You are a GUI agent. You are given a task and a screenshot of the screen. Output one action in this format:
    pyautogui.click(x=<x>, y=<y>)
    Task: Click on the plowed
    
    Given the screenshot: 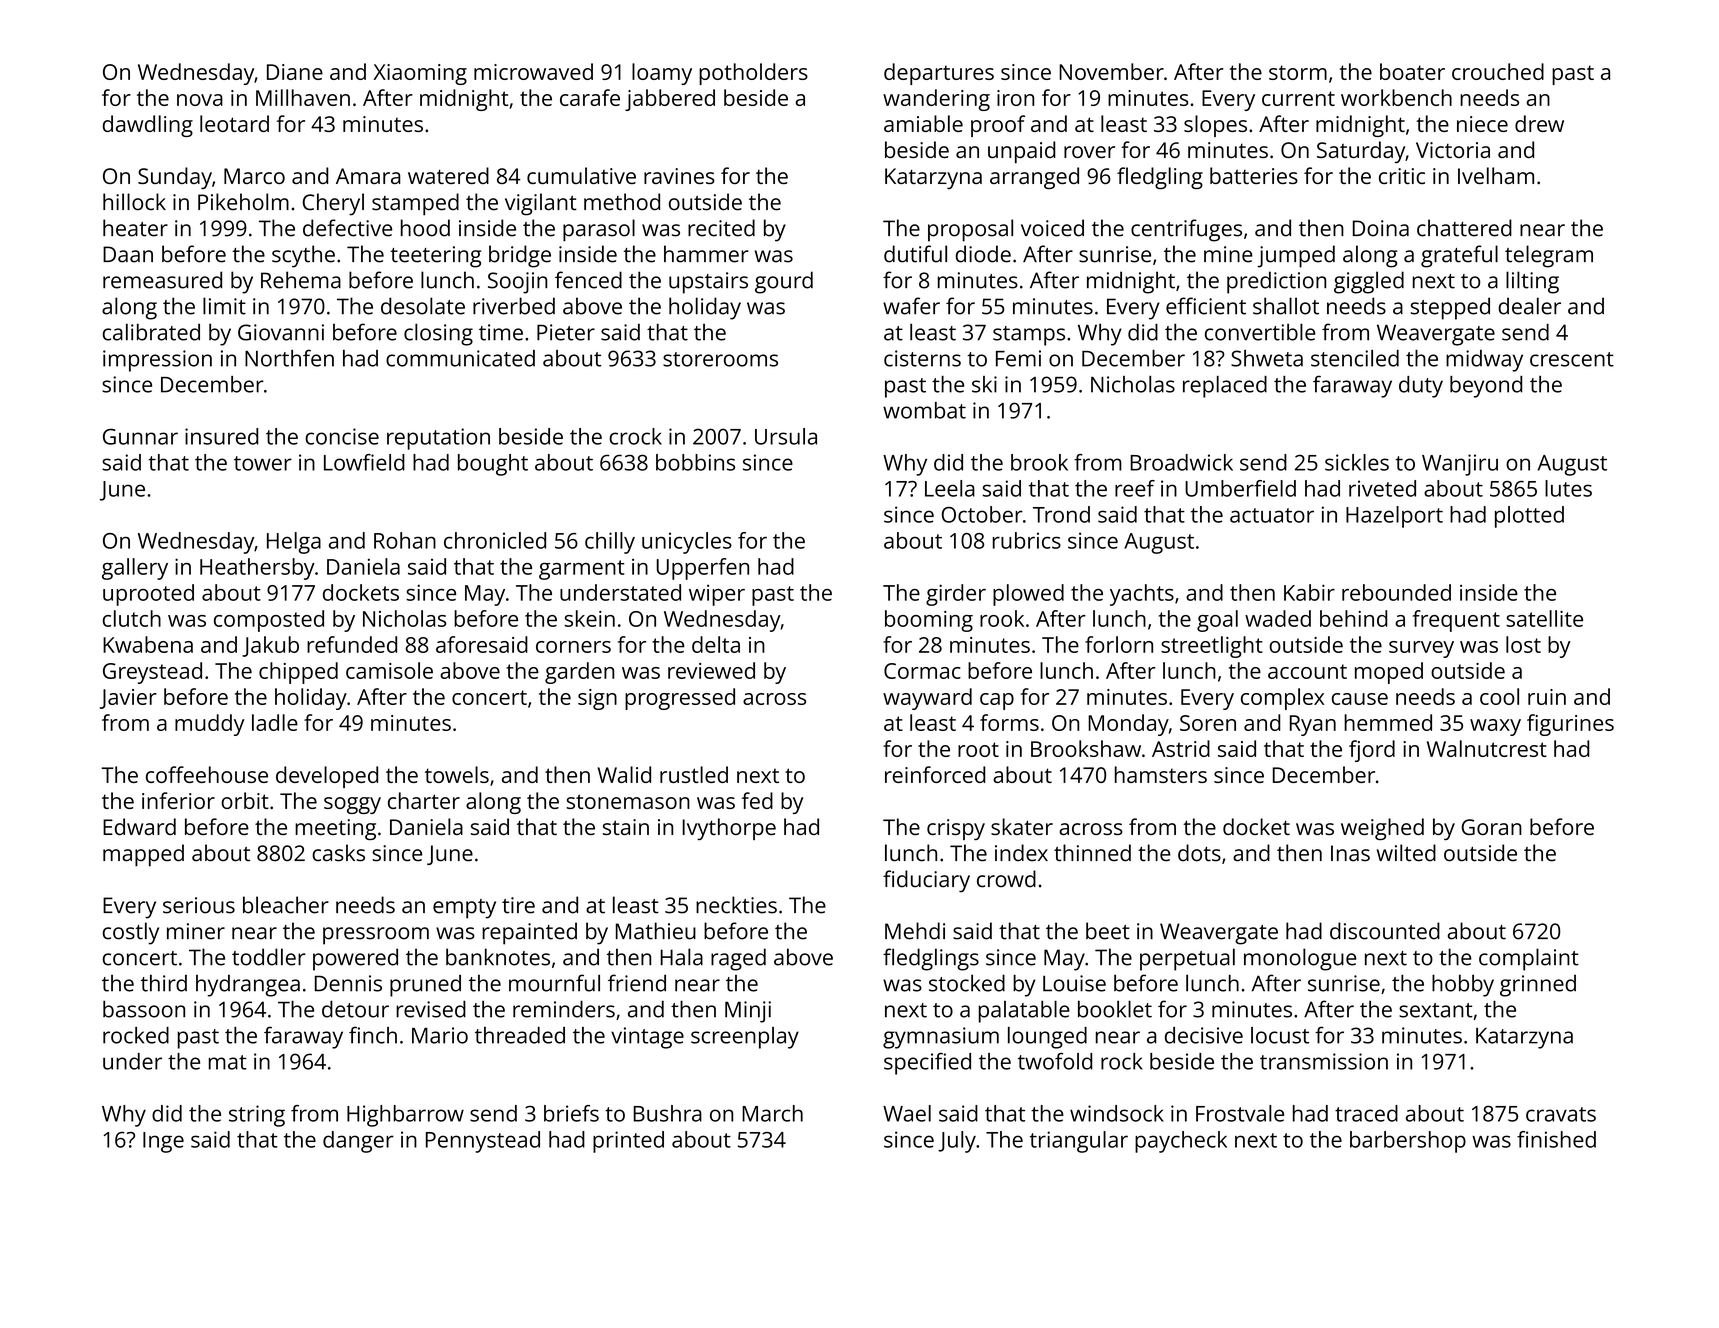 What is the action you would take?
    pyautogui.click(x=1028, y=595)
